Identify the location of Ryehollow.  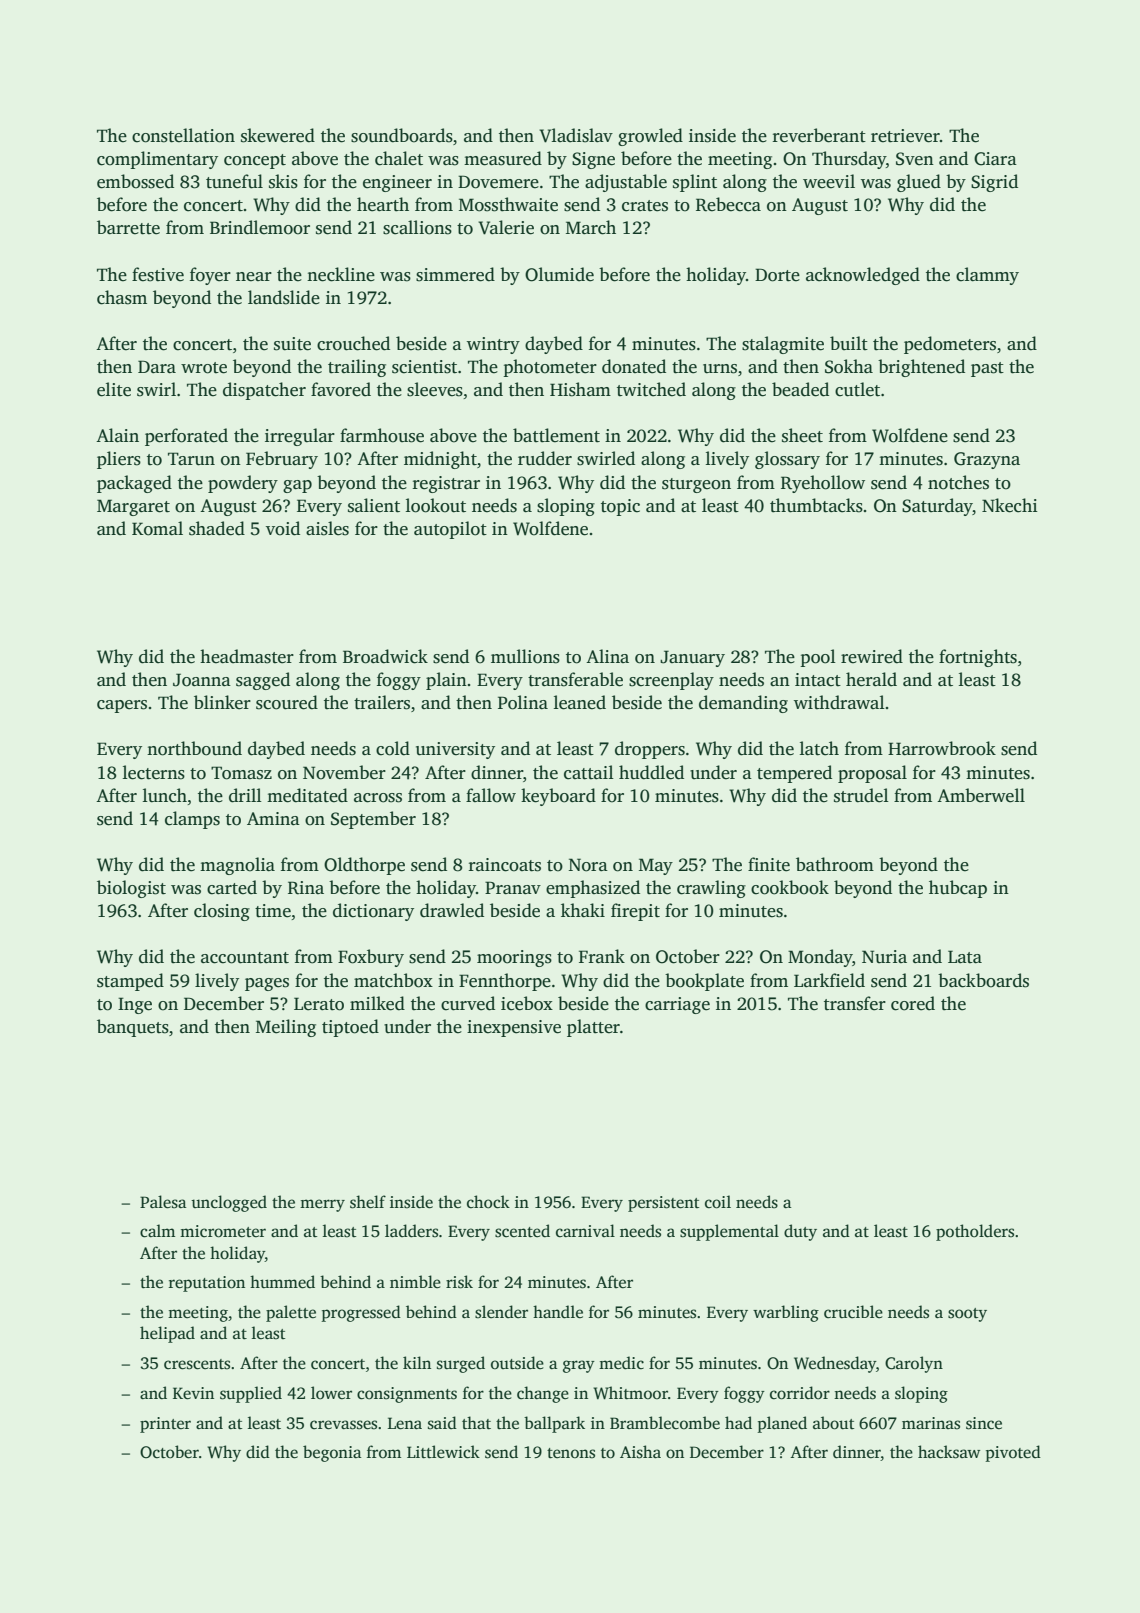
(823, 484).
